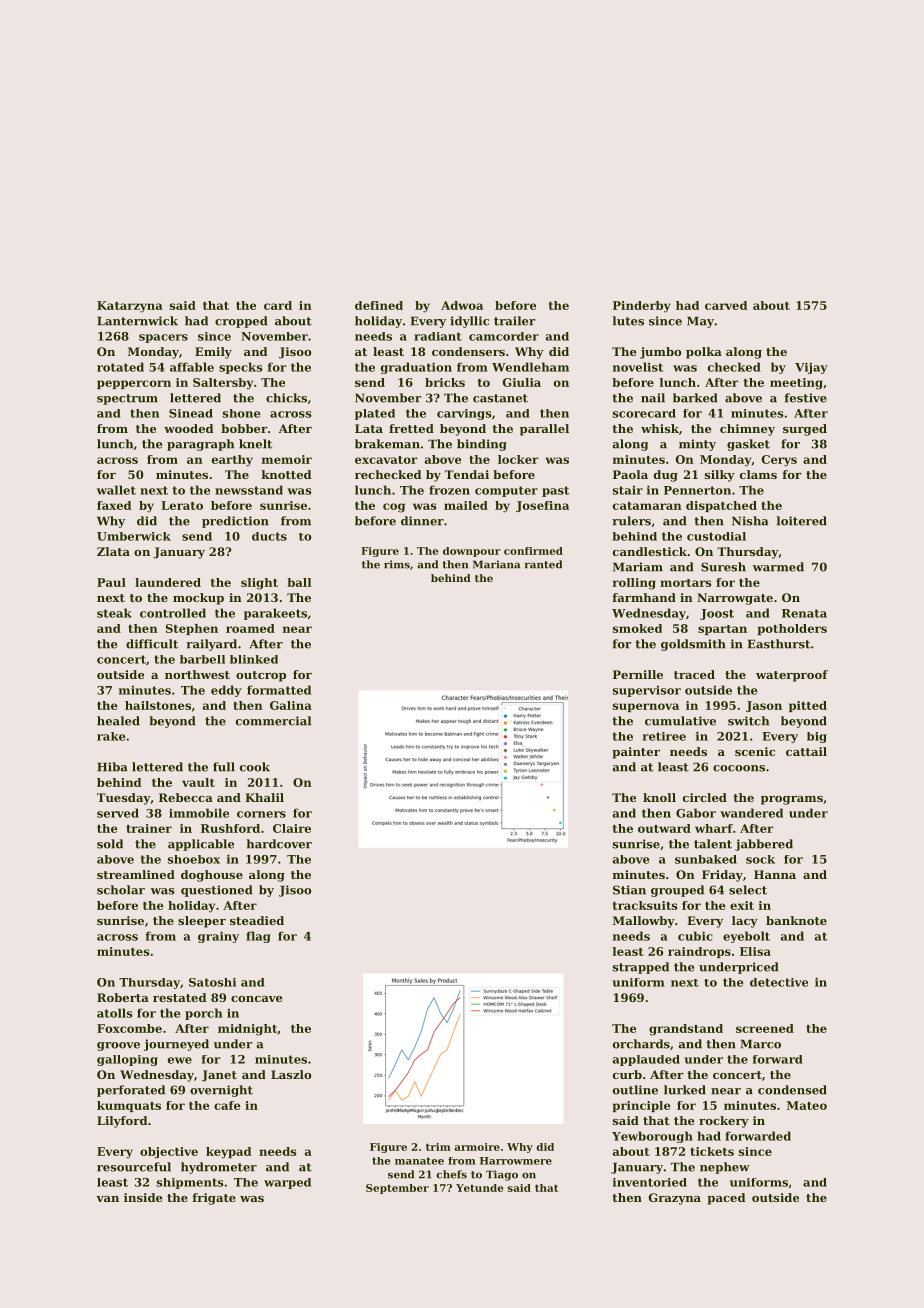  I want to click on affable, so click(192, 367).
